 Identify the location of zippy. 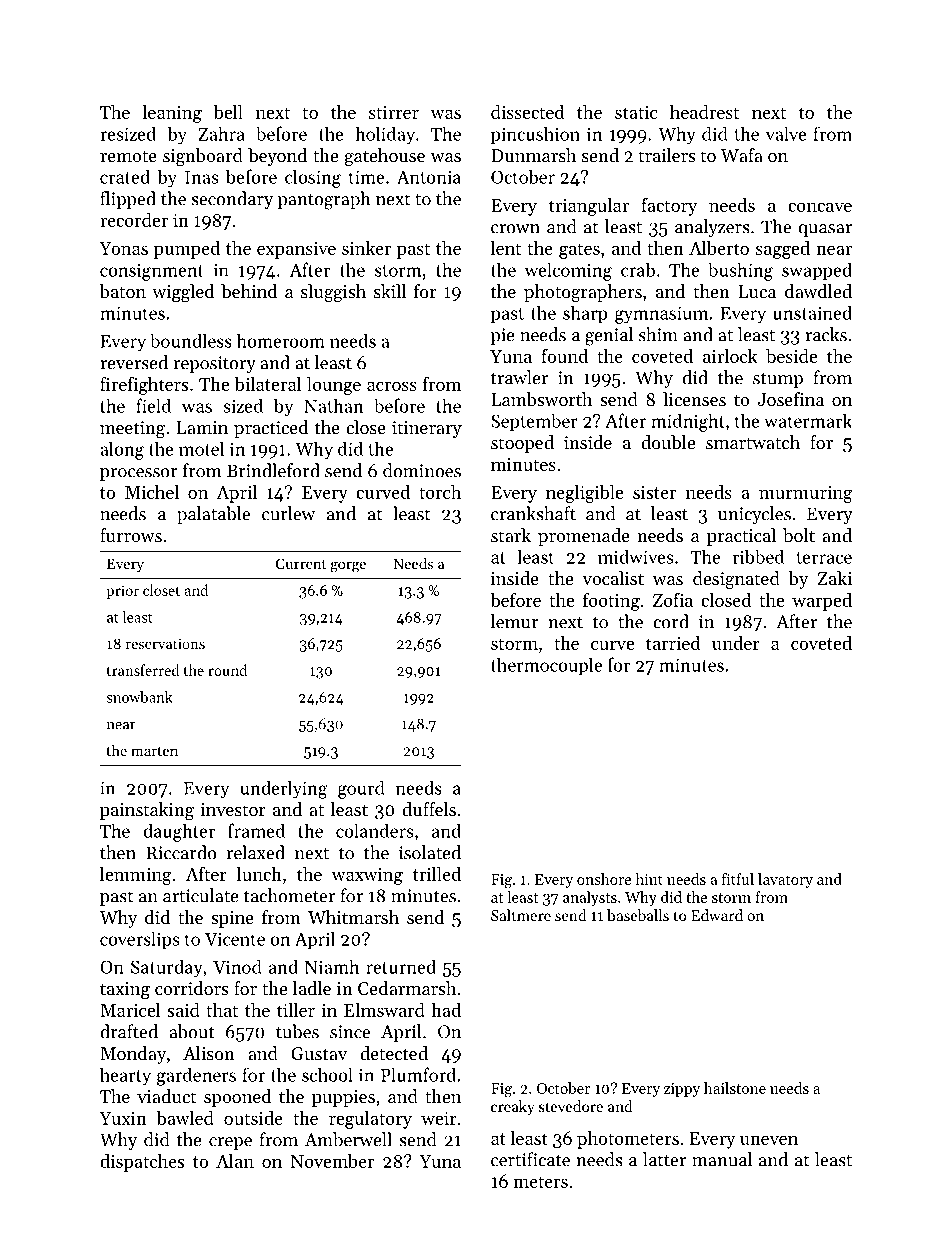
(682, 1090).
